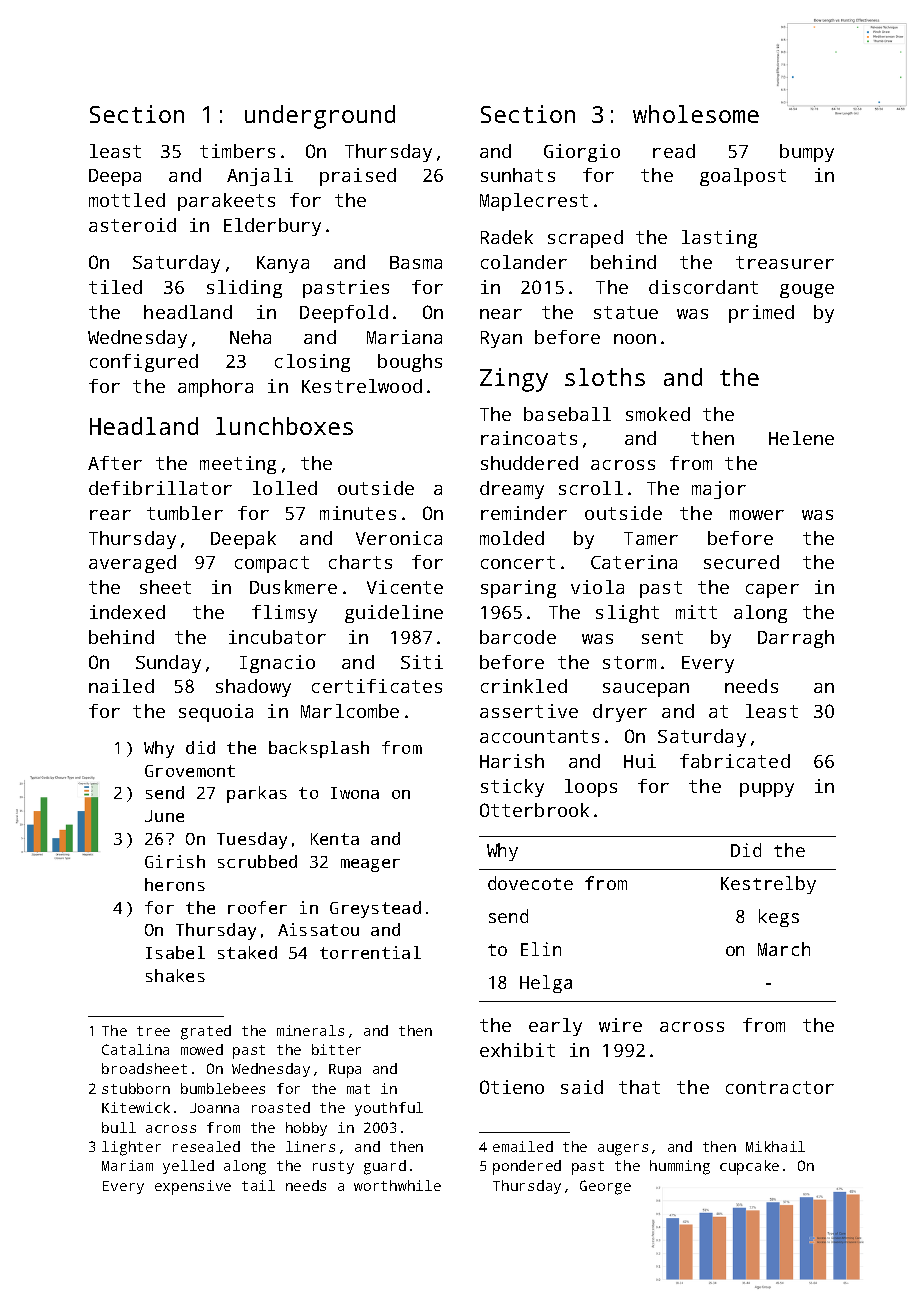  Describe the element at coordinates (175, 952) in the page. I see `Isabel` at that location.
